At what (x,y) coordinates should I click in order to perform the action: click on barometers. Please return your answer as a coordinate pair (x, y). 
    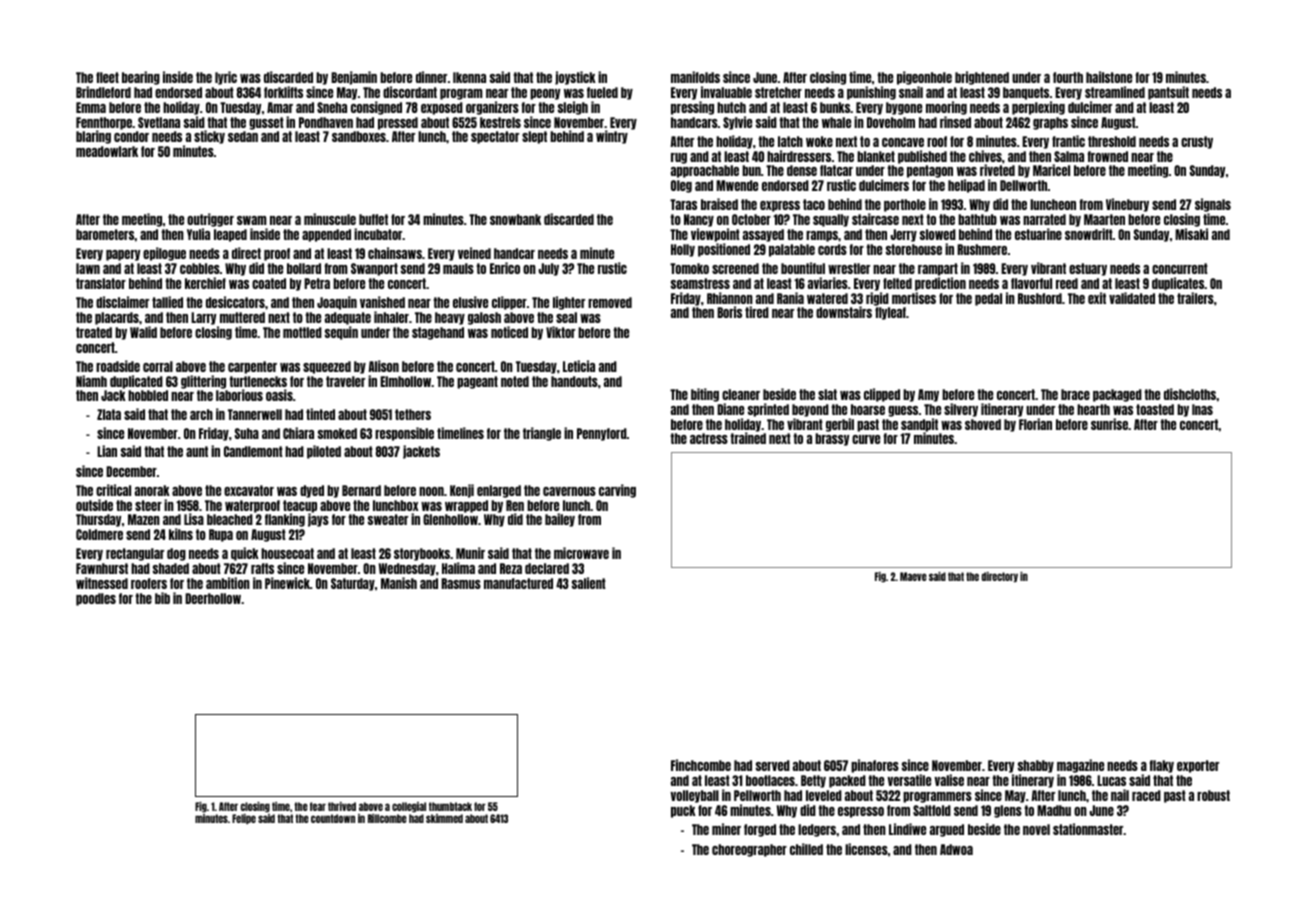
    Looking at the image, I should click on (105, 234).
